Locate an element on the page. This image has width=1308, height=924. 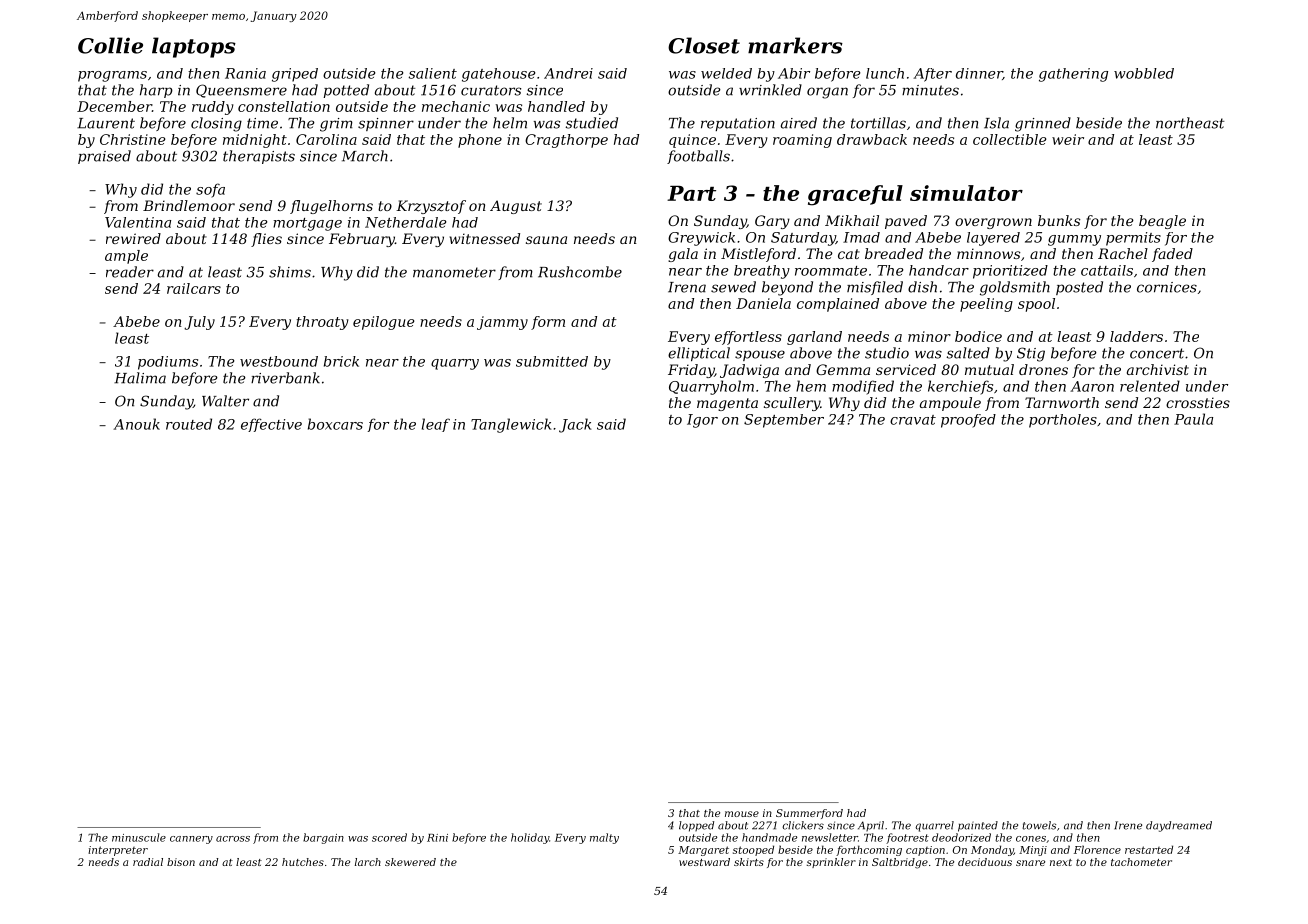
bargain is located at coordinates (323, 838).
